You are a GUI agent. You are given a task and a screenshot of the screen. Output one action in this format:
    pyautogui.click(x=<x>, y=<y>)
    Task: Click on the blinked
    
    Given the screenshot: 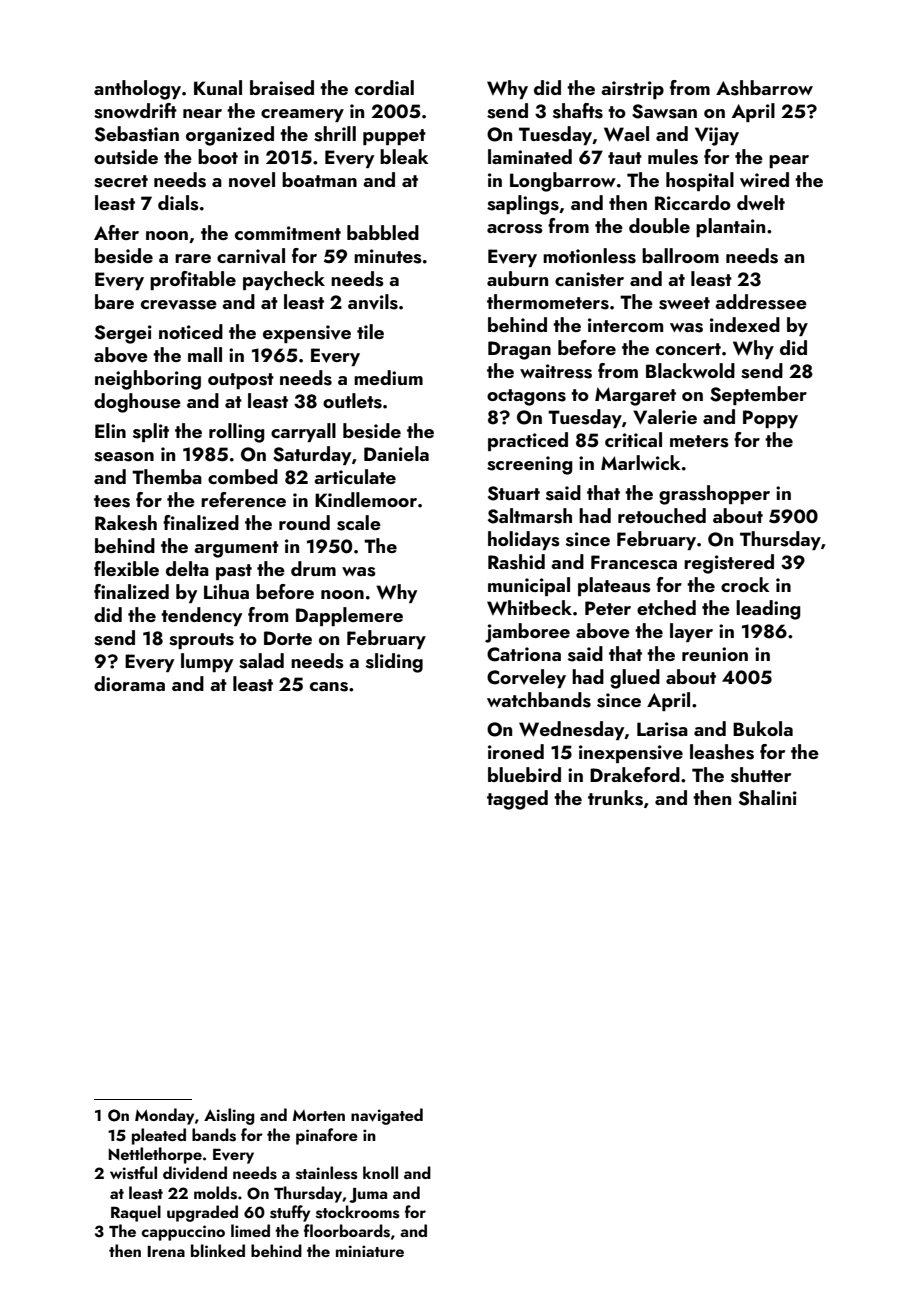 What is the action you would take?
    pyautogui.click(x=218, y=1250)
